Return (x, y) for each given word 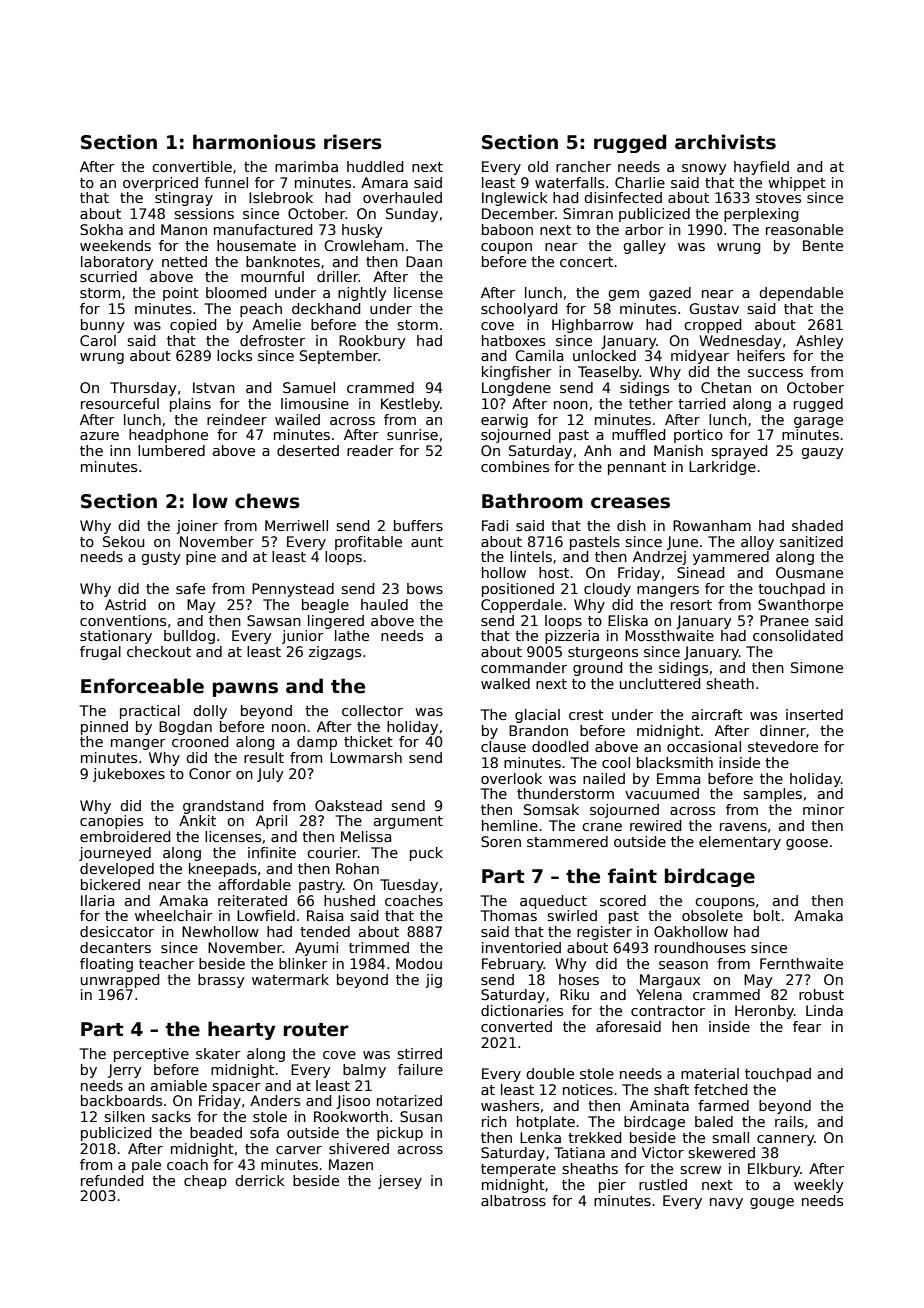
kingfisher (517, 373)
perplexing (761, 215)
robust (821, 994)
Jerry (125, 1071)
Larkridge (722, 468)
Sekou (123, 541)
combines (515, 466)
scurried (108, 276)
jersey (400, 1182)
